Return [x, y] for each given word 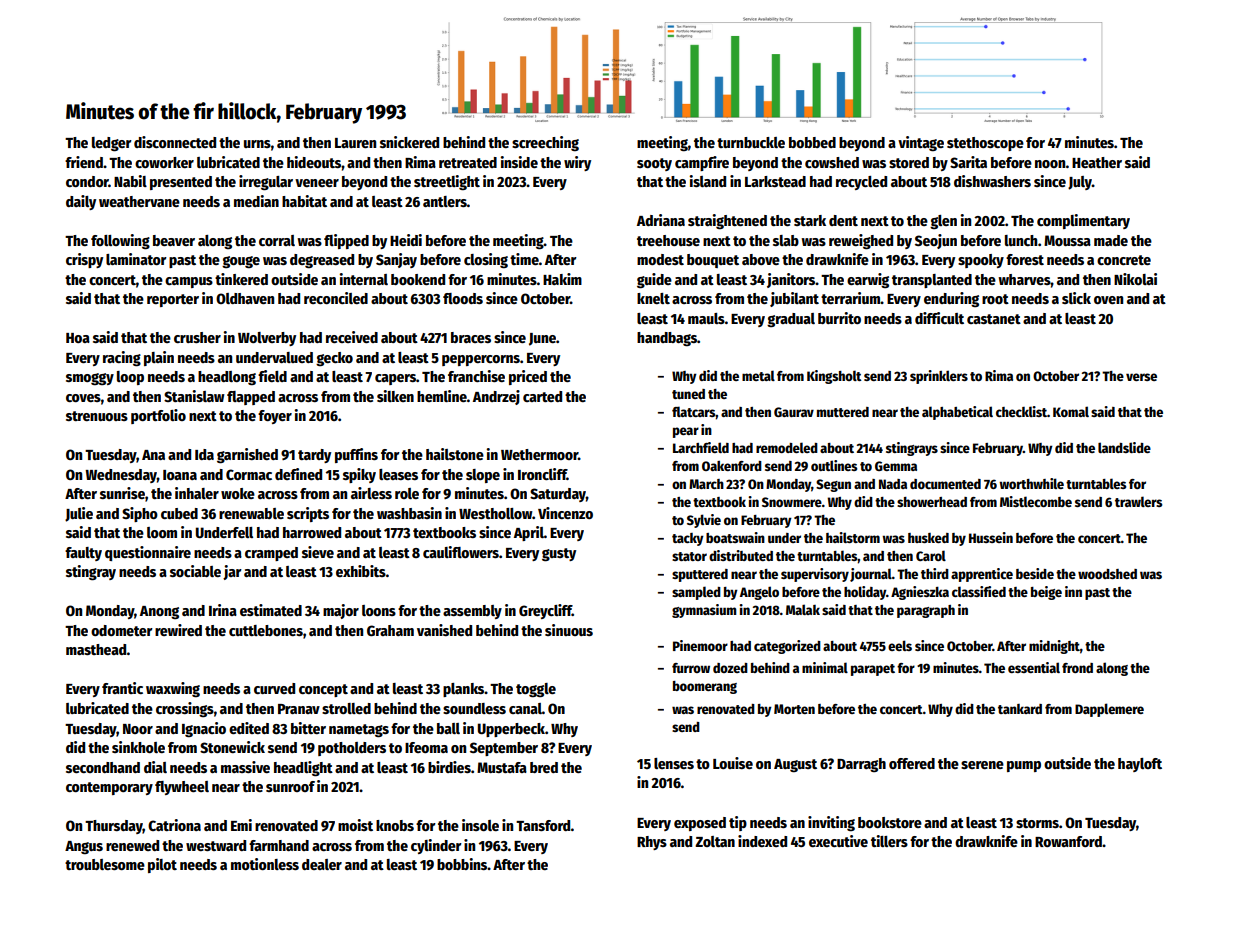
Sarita [968, 162]
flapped [251, 398]
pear [686, 432]
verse [1141, 377]
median [256, 201]
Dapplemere [1109, 710]
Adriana [661, 220]
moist [355, 825]
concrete [1124, 260]
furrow [691, 668]
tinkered [241, 279]
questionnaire [148, 553]
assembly [472, 612]
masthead [96, 649]
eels [900, 645]
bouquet [713, 261]
